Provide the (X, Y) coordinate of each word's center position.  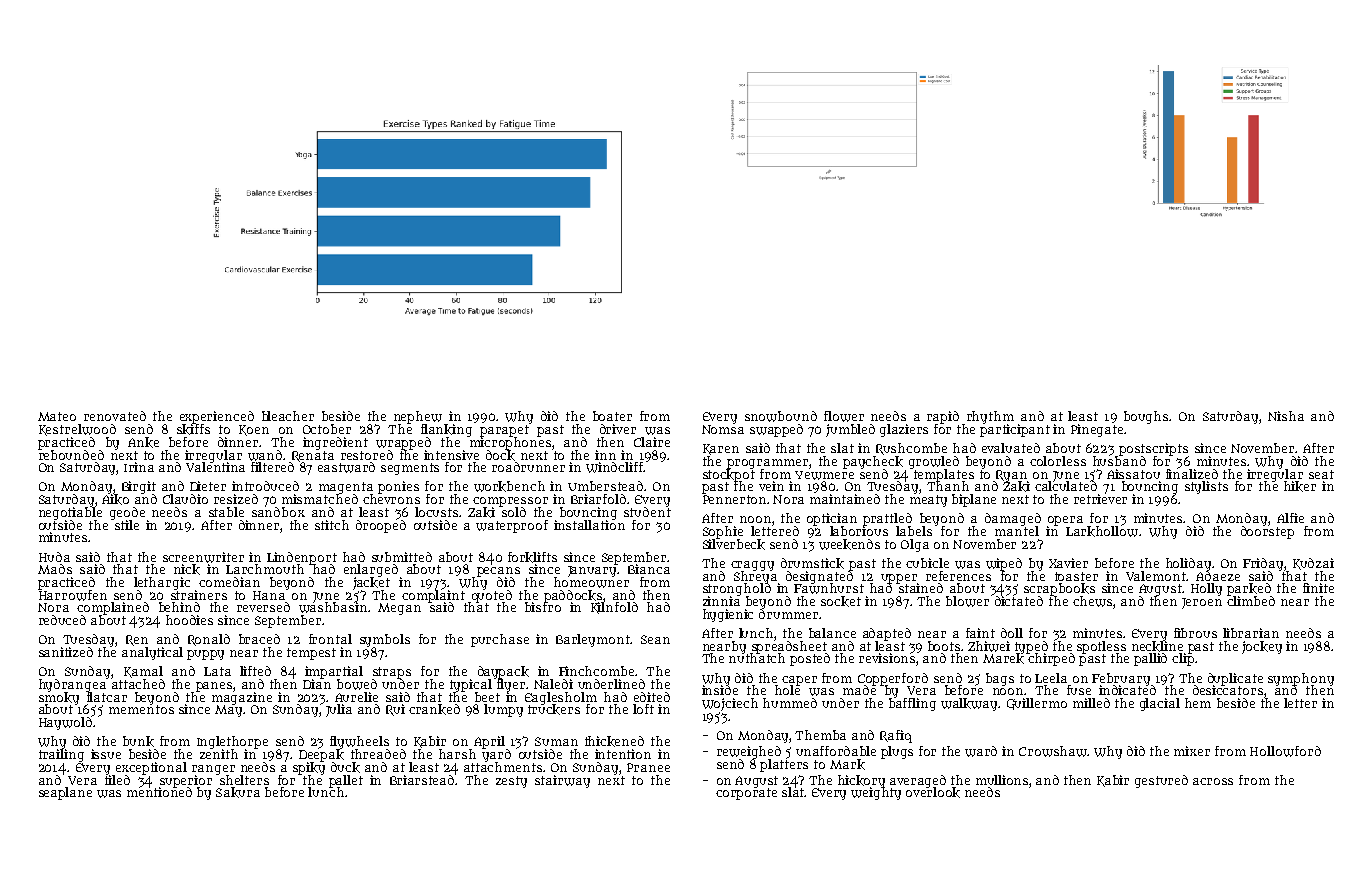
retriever (1100, 499)
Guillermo (1037, 704)
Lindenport (302, 558)
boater (612, 416)
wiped (1004, 564)
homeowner (591, 582)
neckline (1157, 646)
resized (236, 499)
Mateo (57, 416)
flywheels (359, 742)
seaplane (65, 793)
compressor (510, 502)
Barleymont (593, 640)
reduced (62, 620)
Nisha (1286, 416)
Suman (556, 741)
